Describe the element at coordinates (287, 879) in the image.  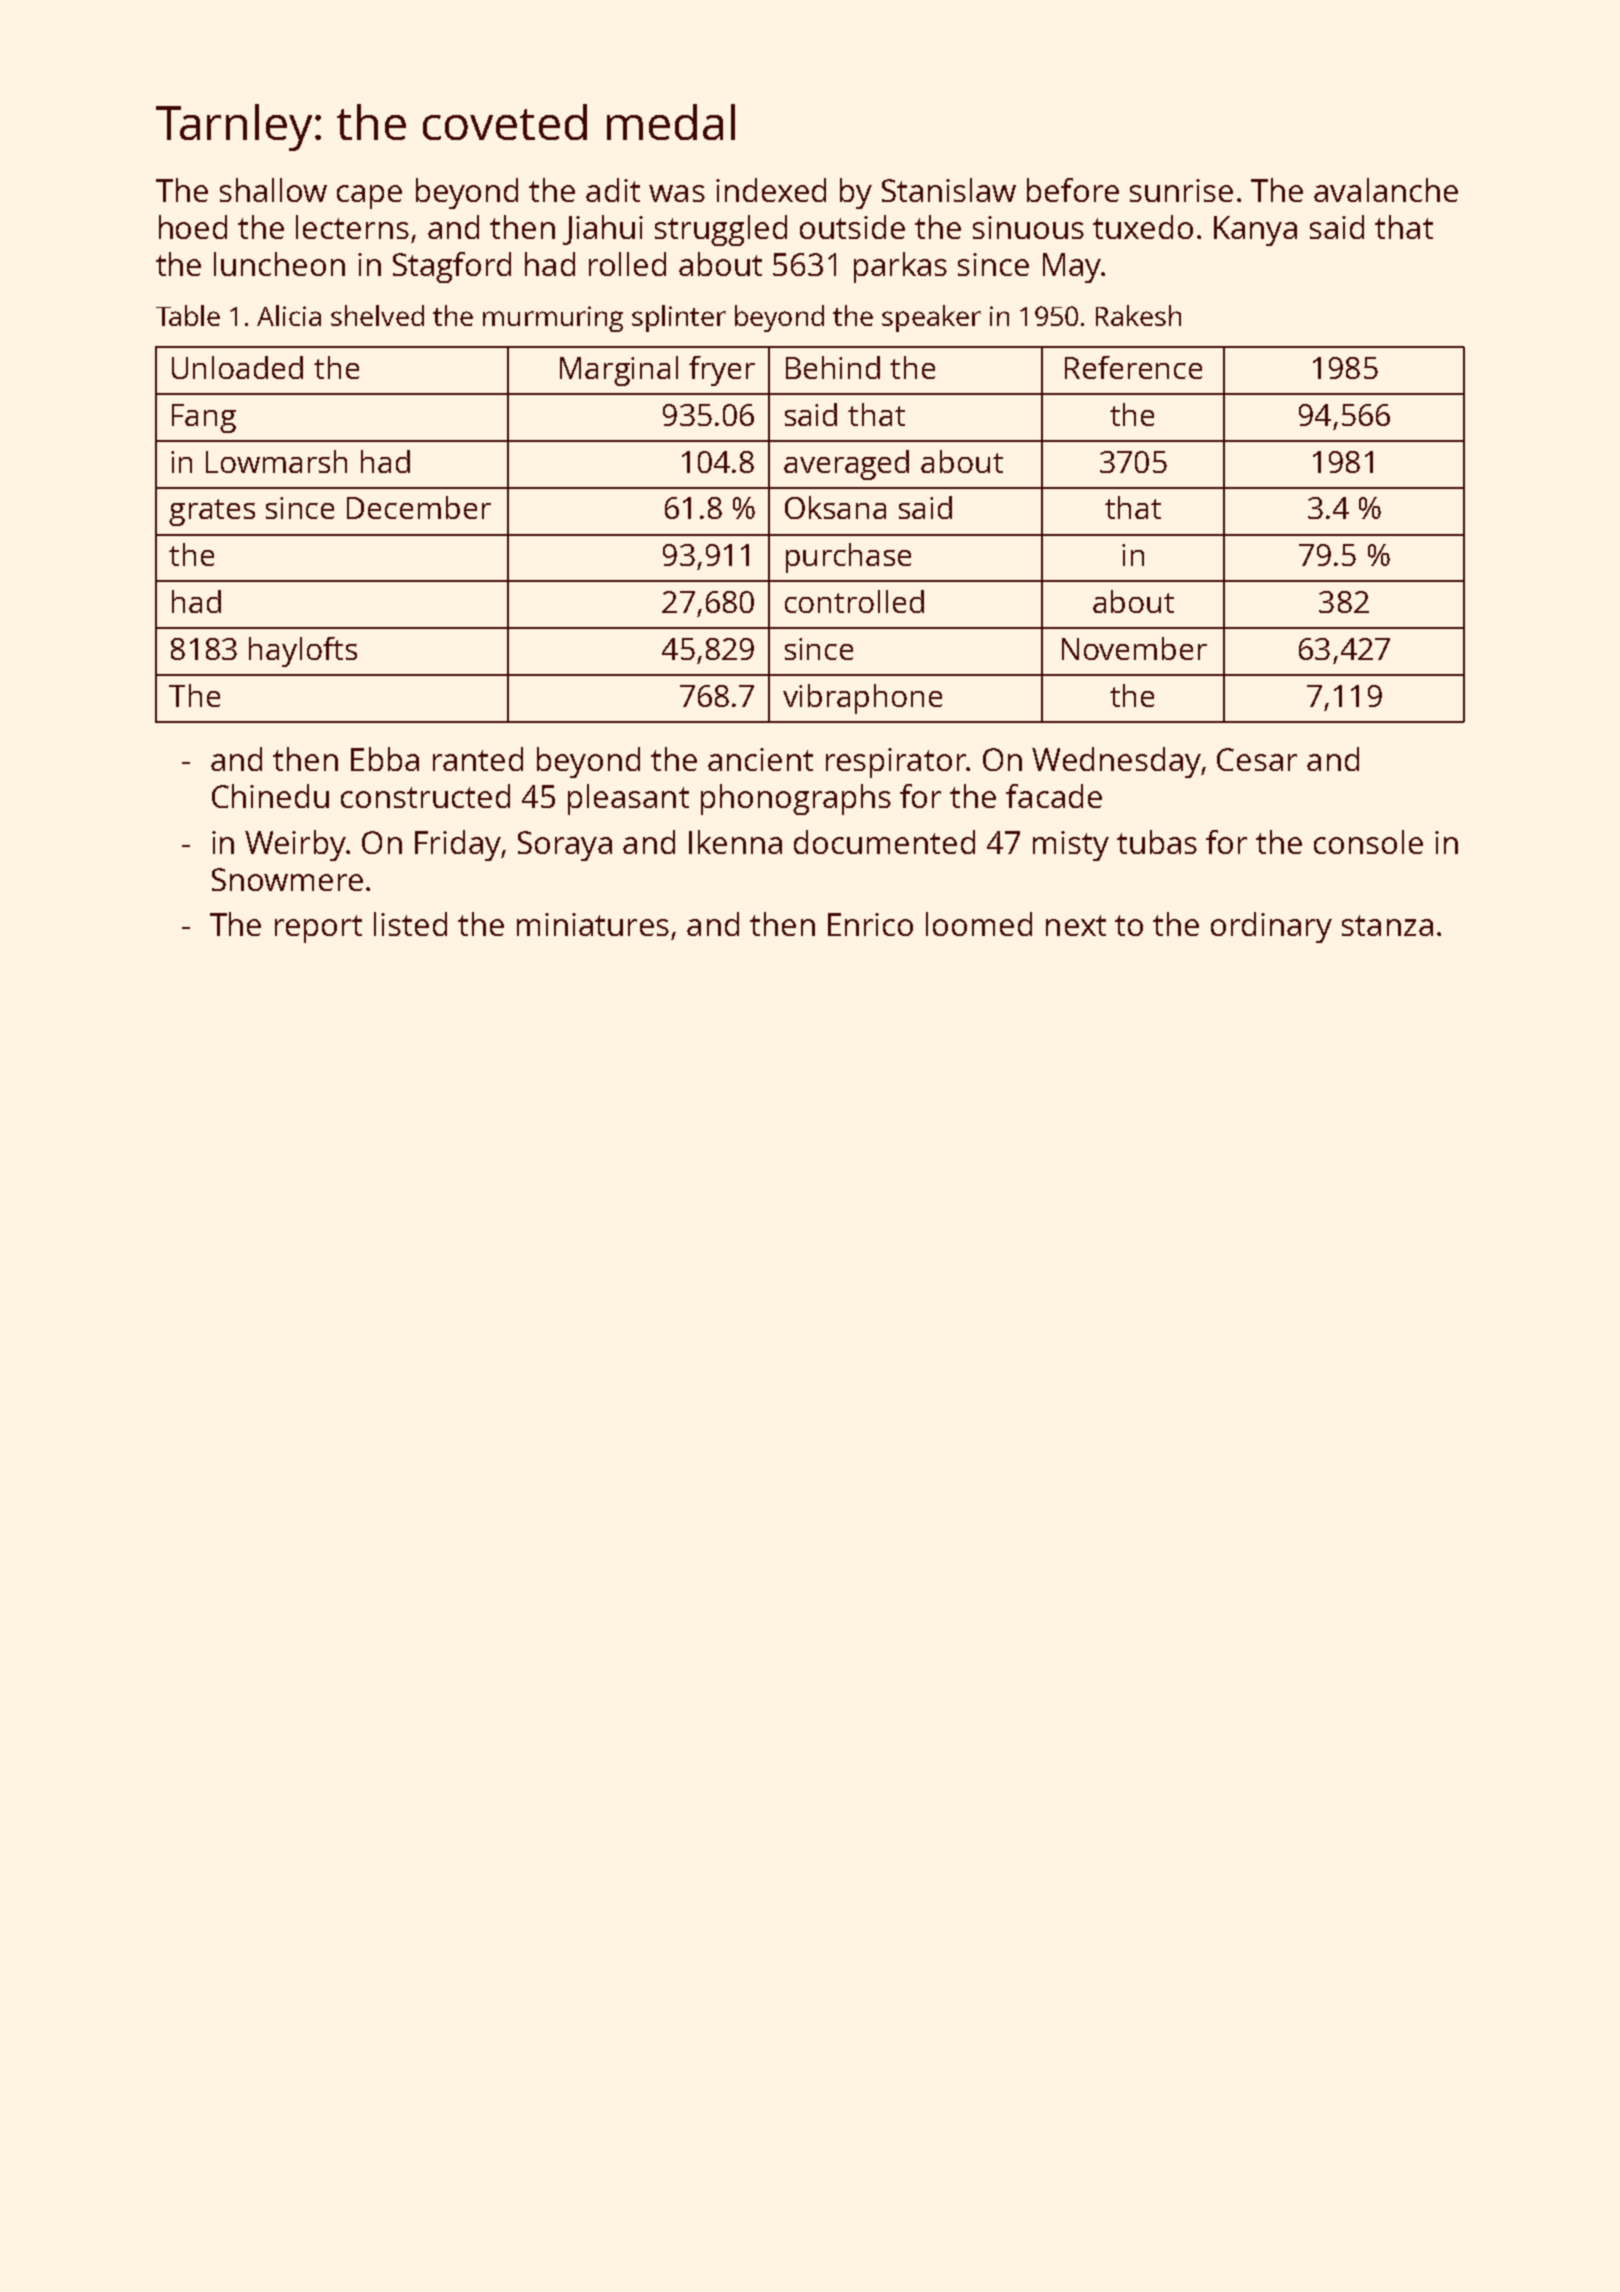
I see `Snowmere` at that location.
